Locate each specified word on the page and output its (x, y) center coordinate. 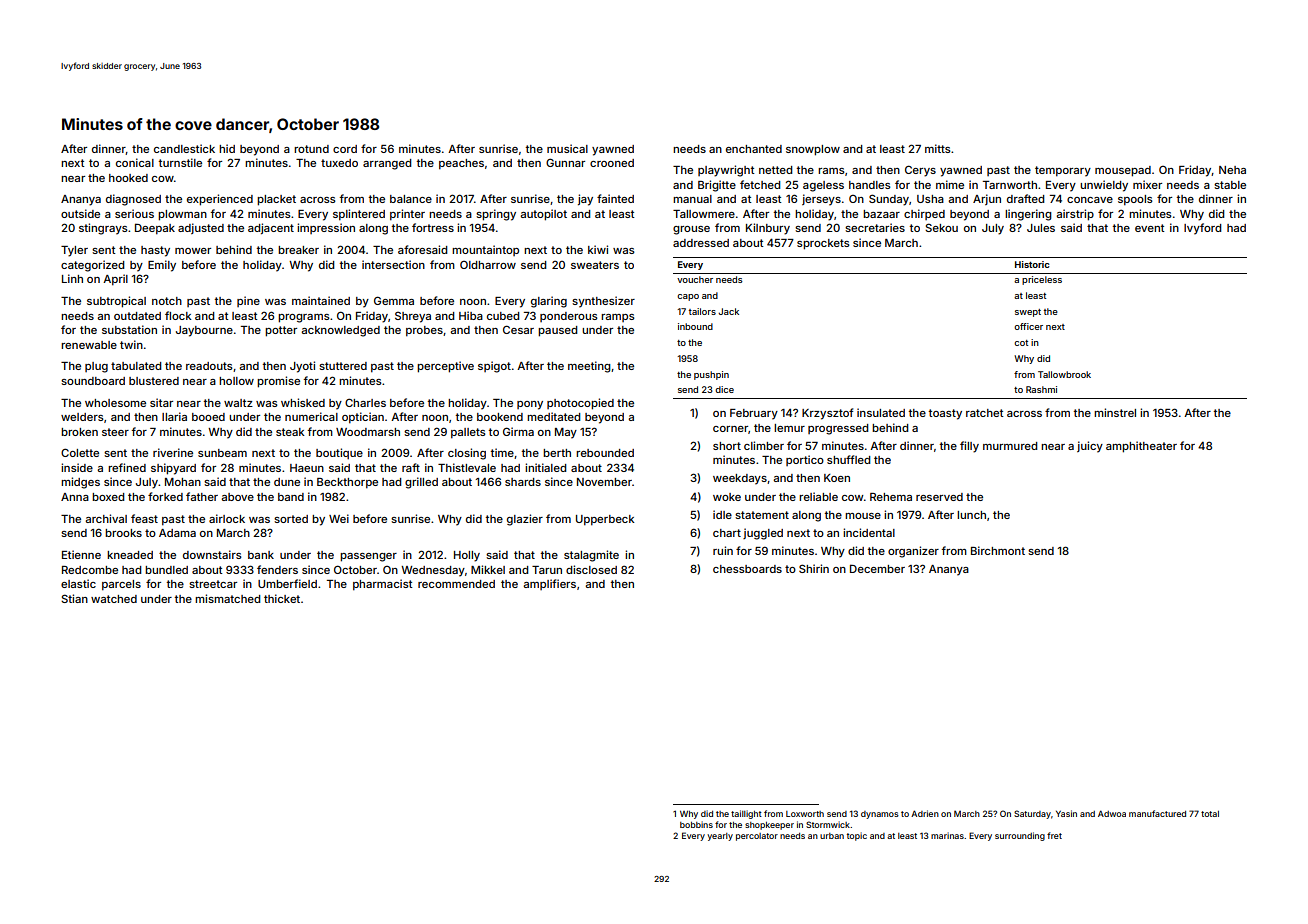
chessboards (747, 569)
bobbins (696, 824)
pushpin (711, 375)
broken (79, 432)
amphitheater (1141, 447)
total (1210, 814)
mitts (938, 148)
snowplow (813, 150)
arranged (387, 164)
